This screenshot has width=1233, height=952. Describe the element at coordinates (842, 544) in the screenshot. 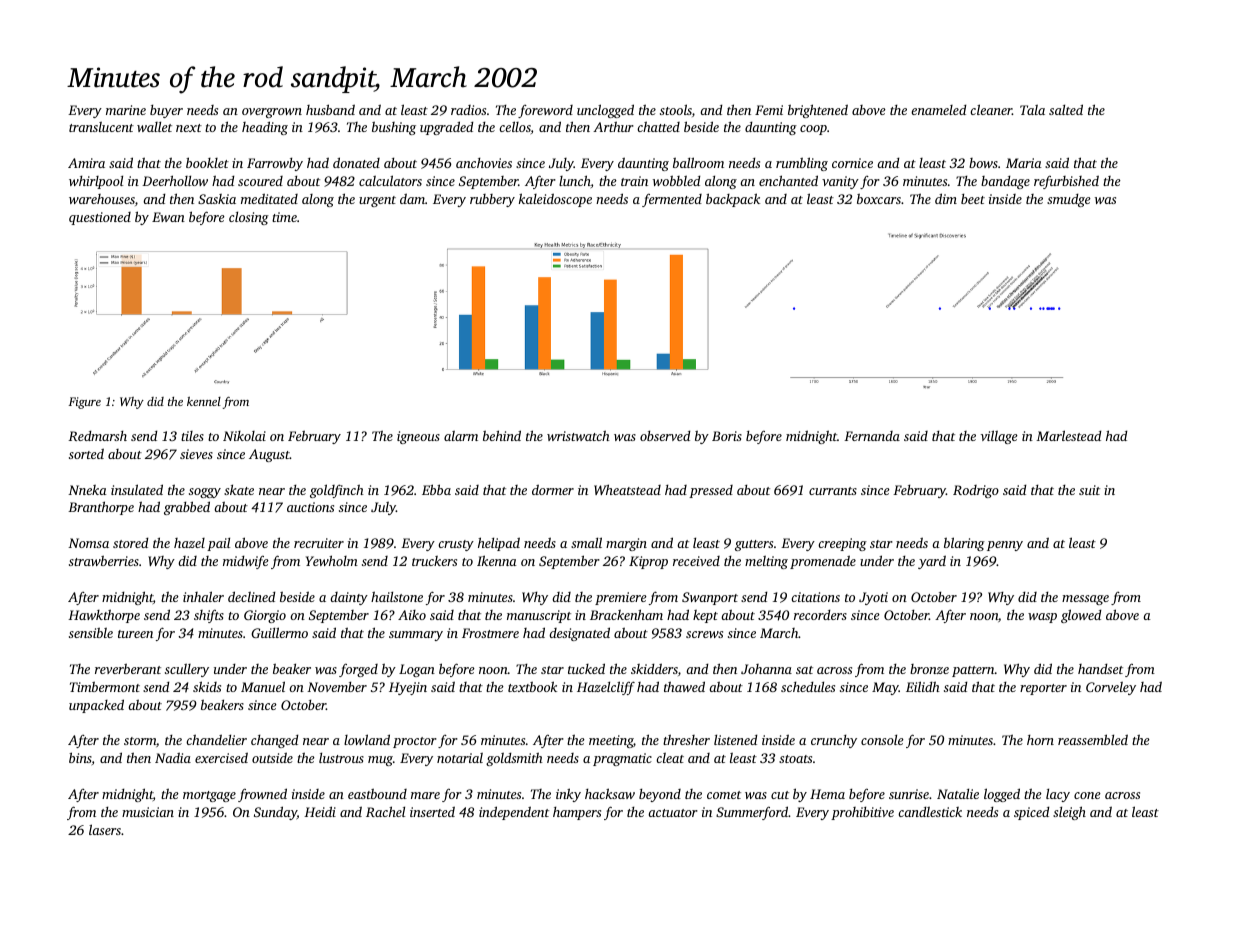

I see `creeping` at that location.
